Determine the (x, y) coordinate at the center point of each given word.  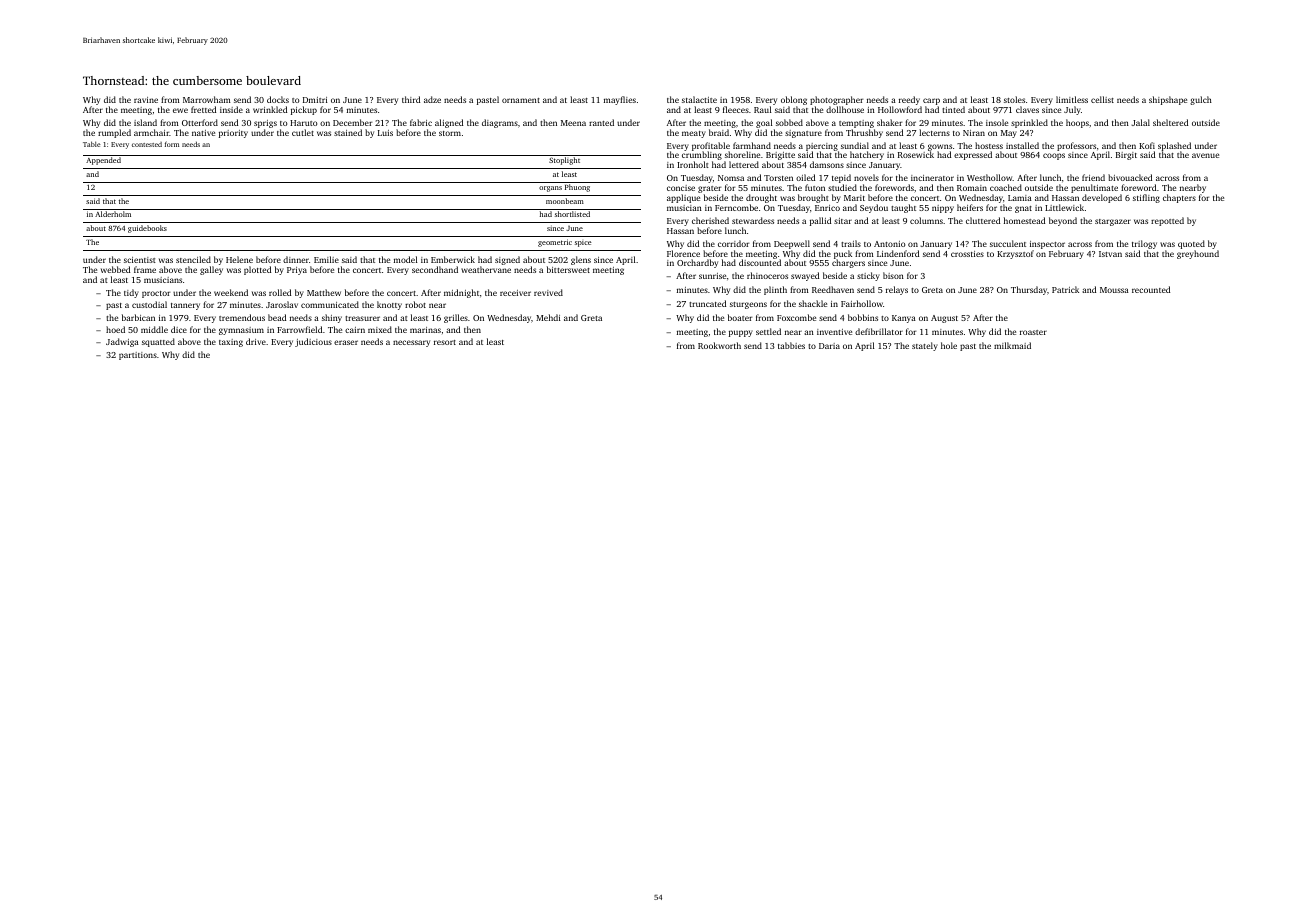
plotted (257, 270)
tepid (841, 178)
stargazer (1113, 222)
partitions (138, 356)
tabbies (791, 345)
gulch (1201, 100)
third (411, 99)
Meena (573, 123)
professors (1076, 146)
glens (581, 260)
